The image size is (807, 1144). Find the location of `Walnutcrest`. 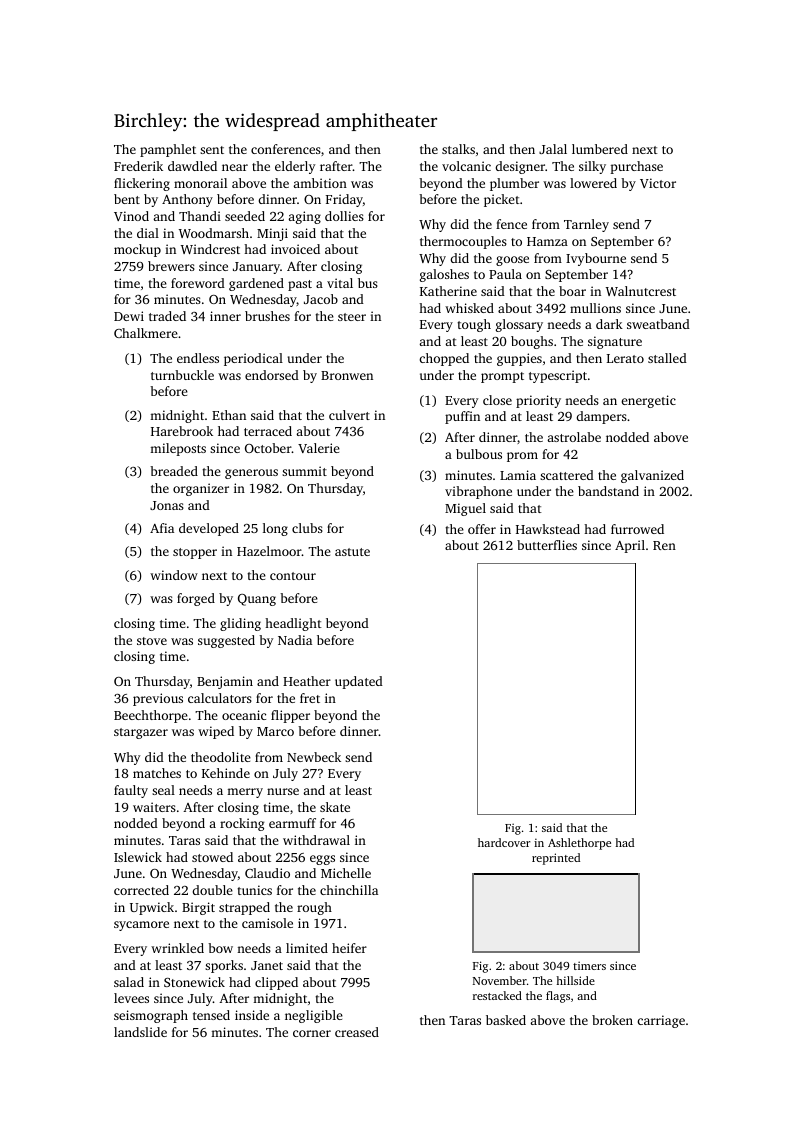

Walnutcrest is located at coordinates (641, 291).
